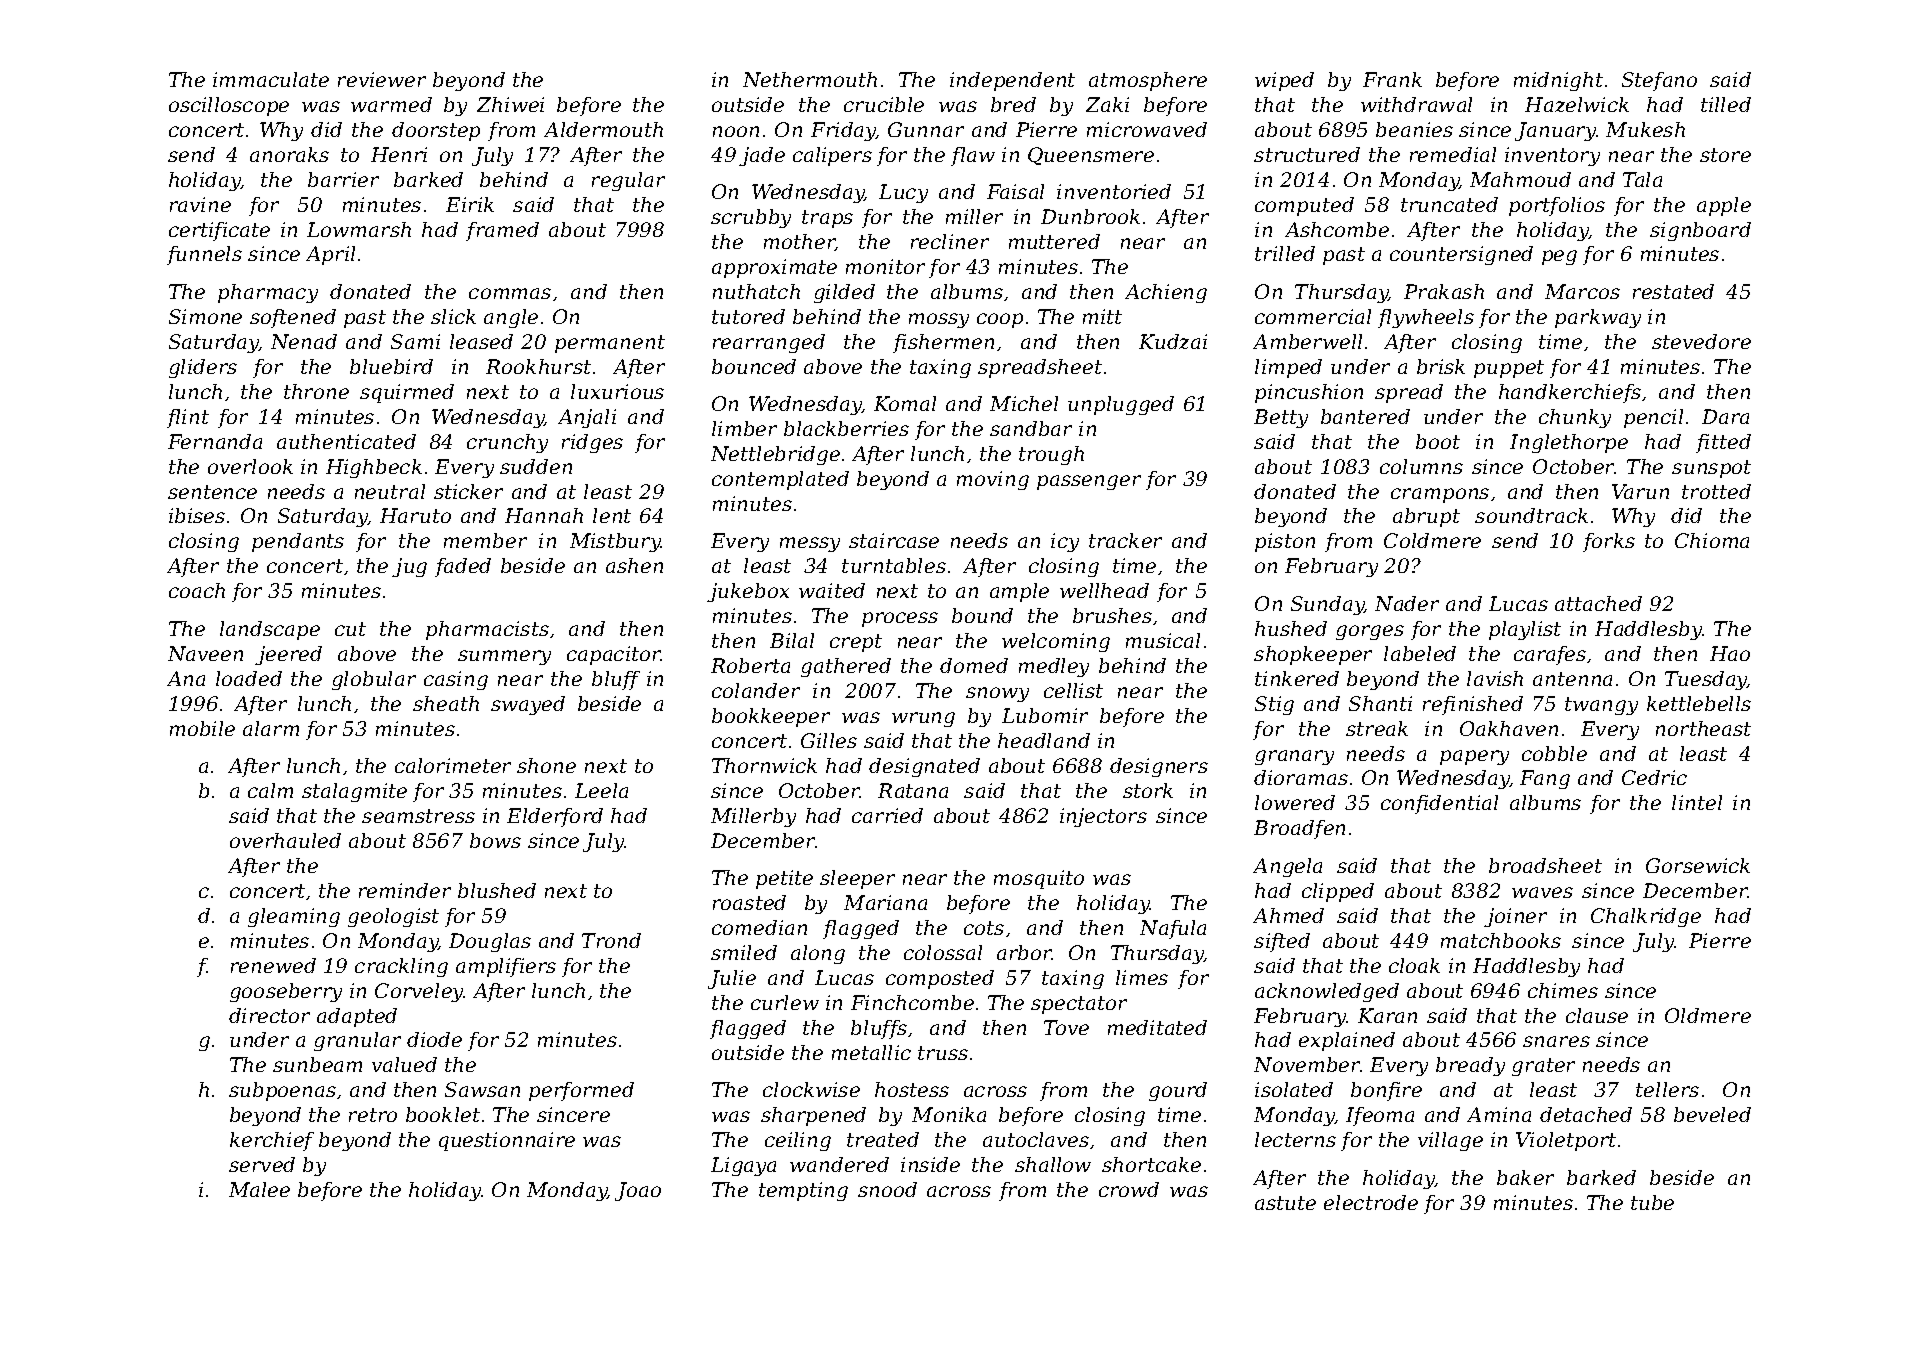  What do you see at coordinates (399, 154) in the screenshot?
I see `Henri` at bounding box center [399, 154].
